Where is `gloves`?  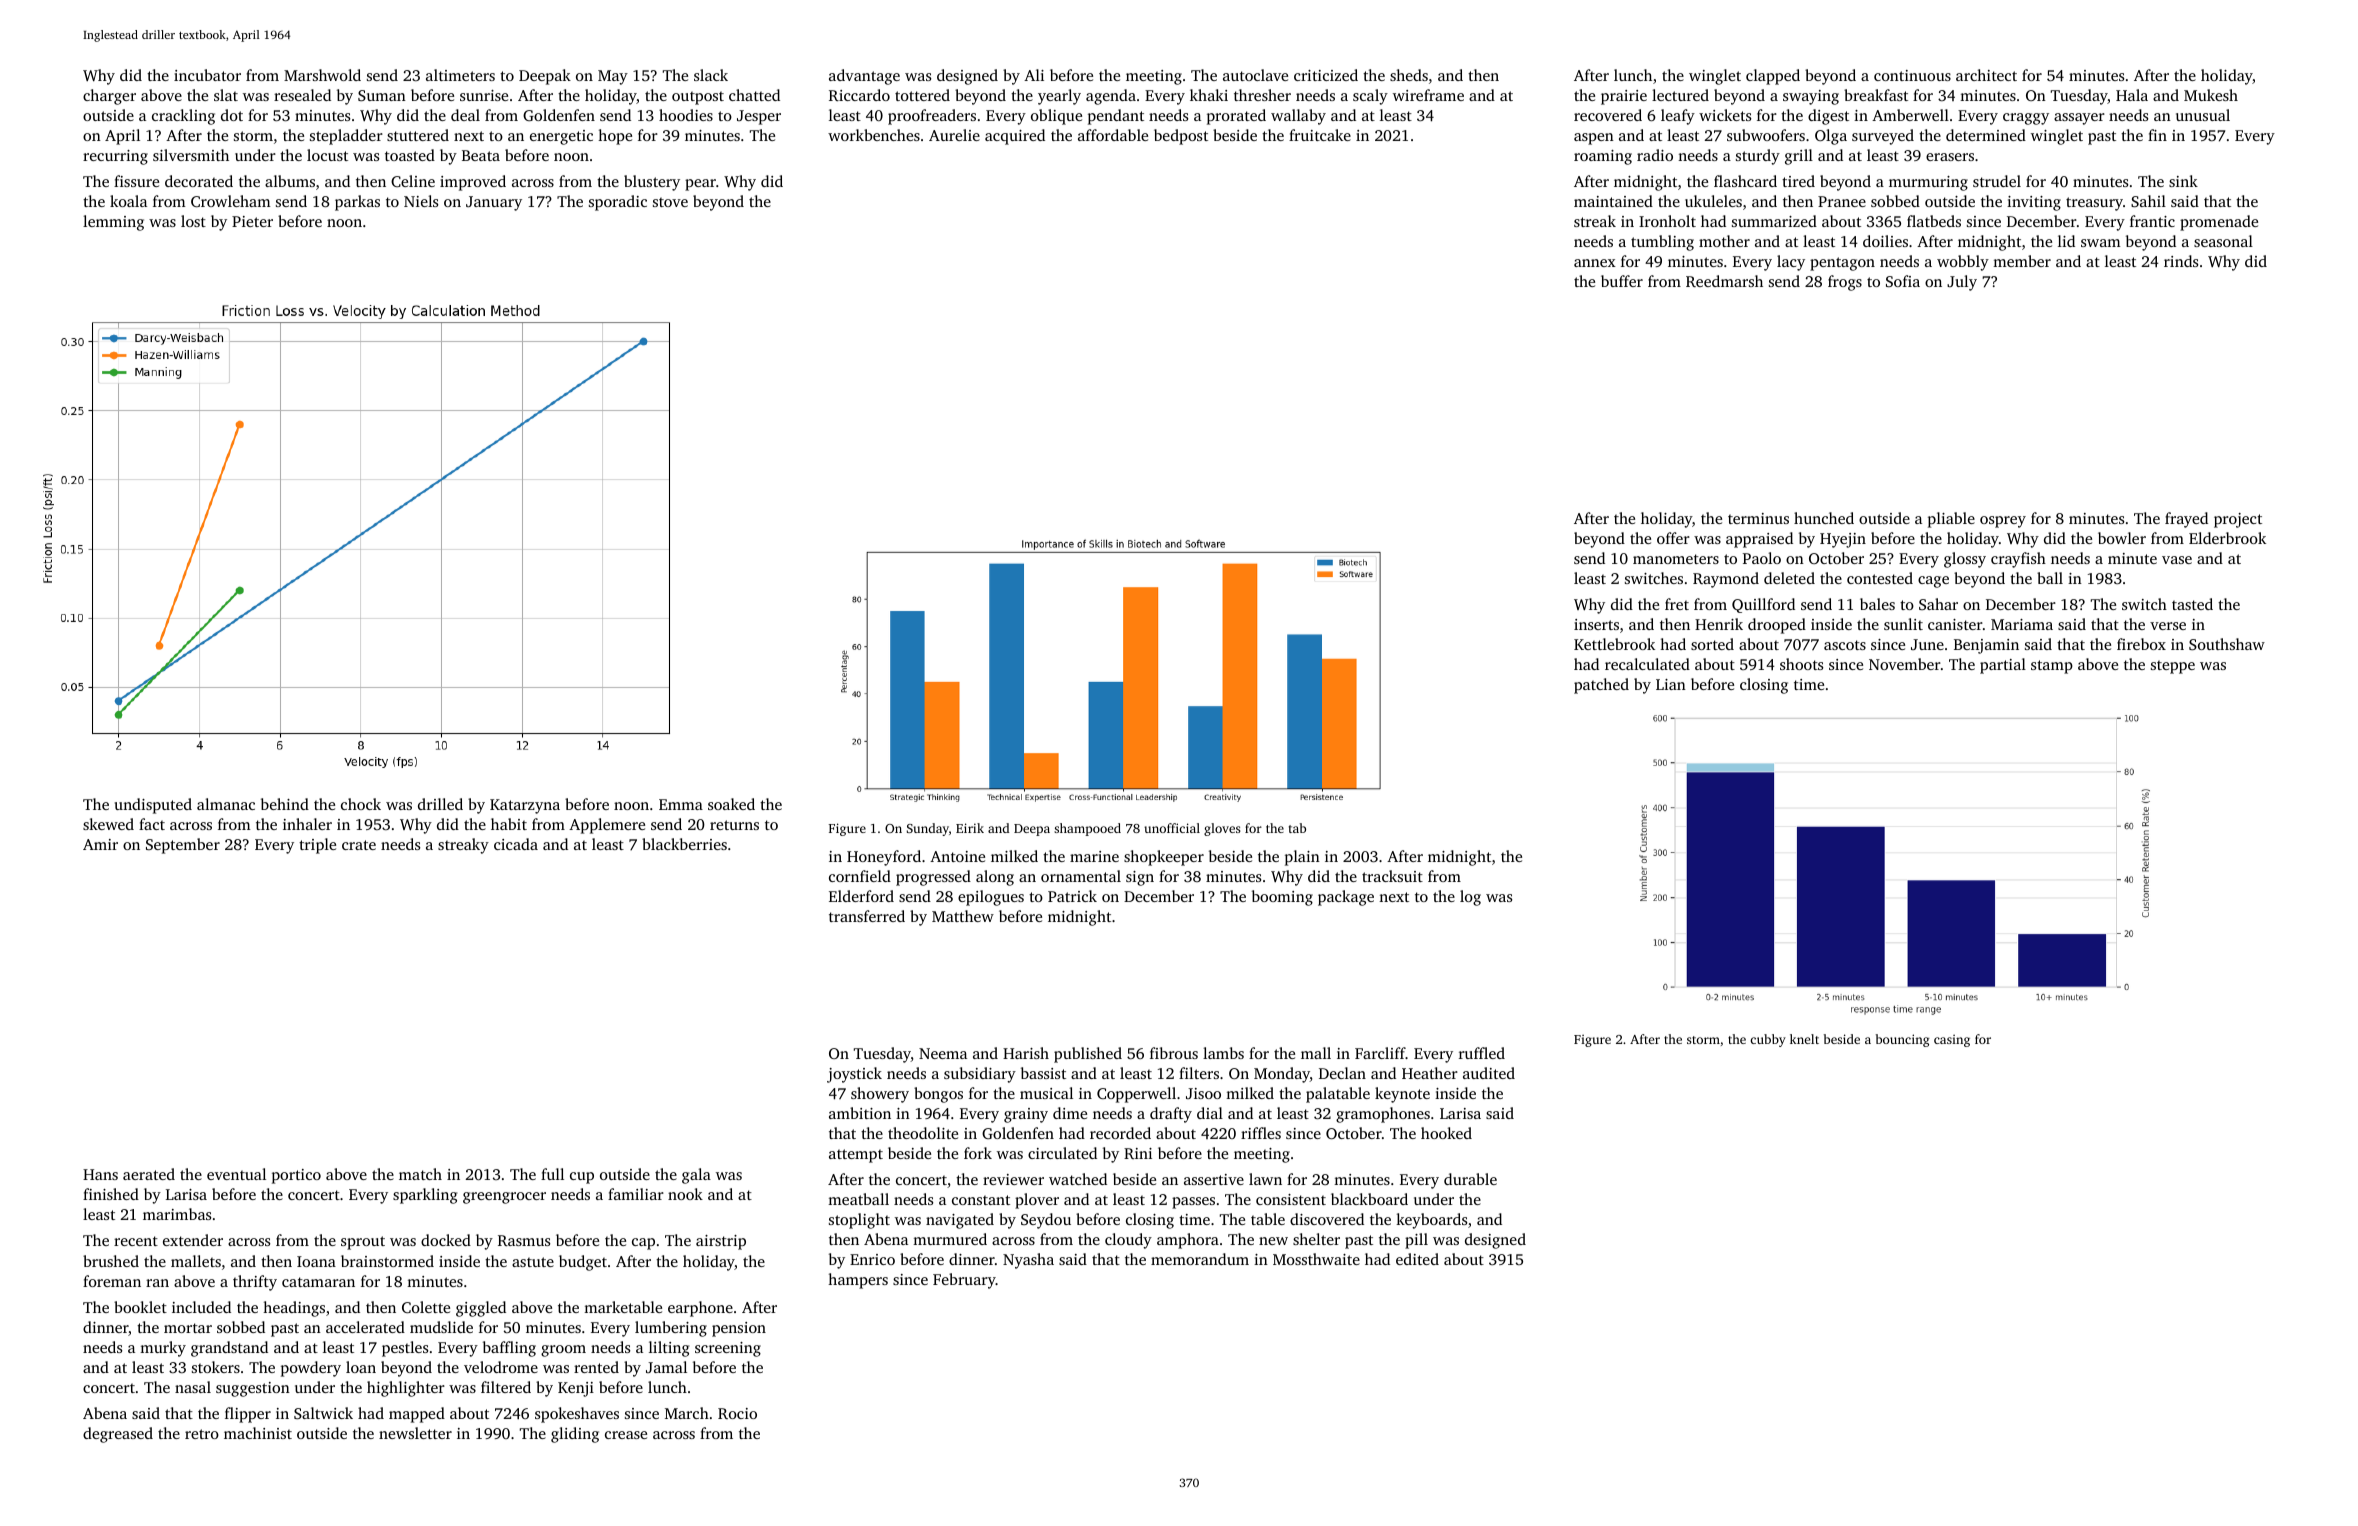 gloves is located at coordinates (1222, 829).
